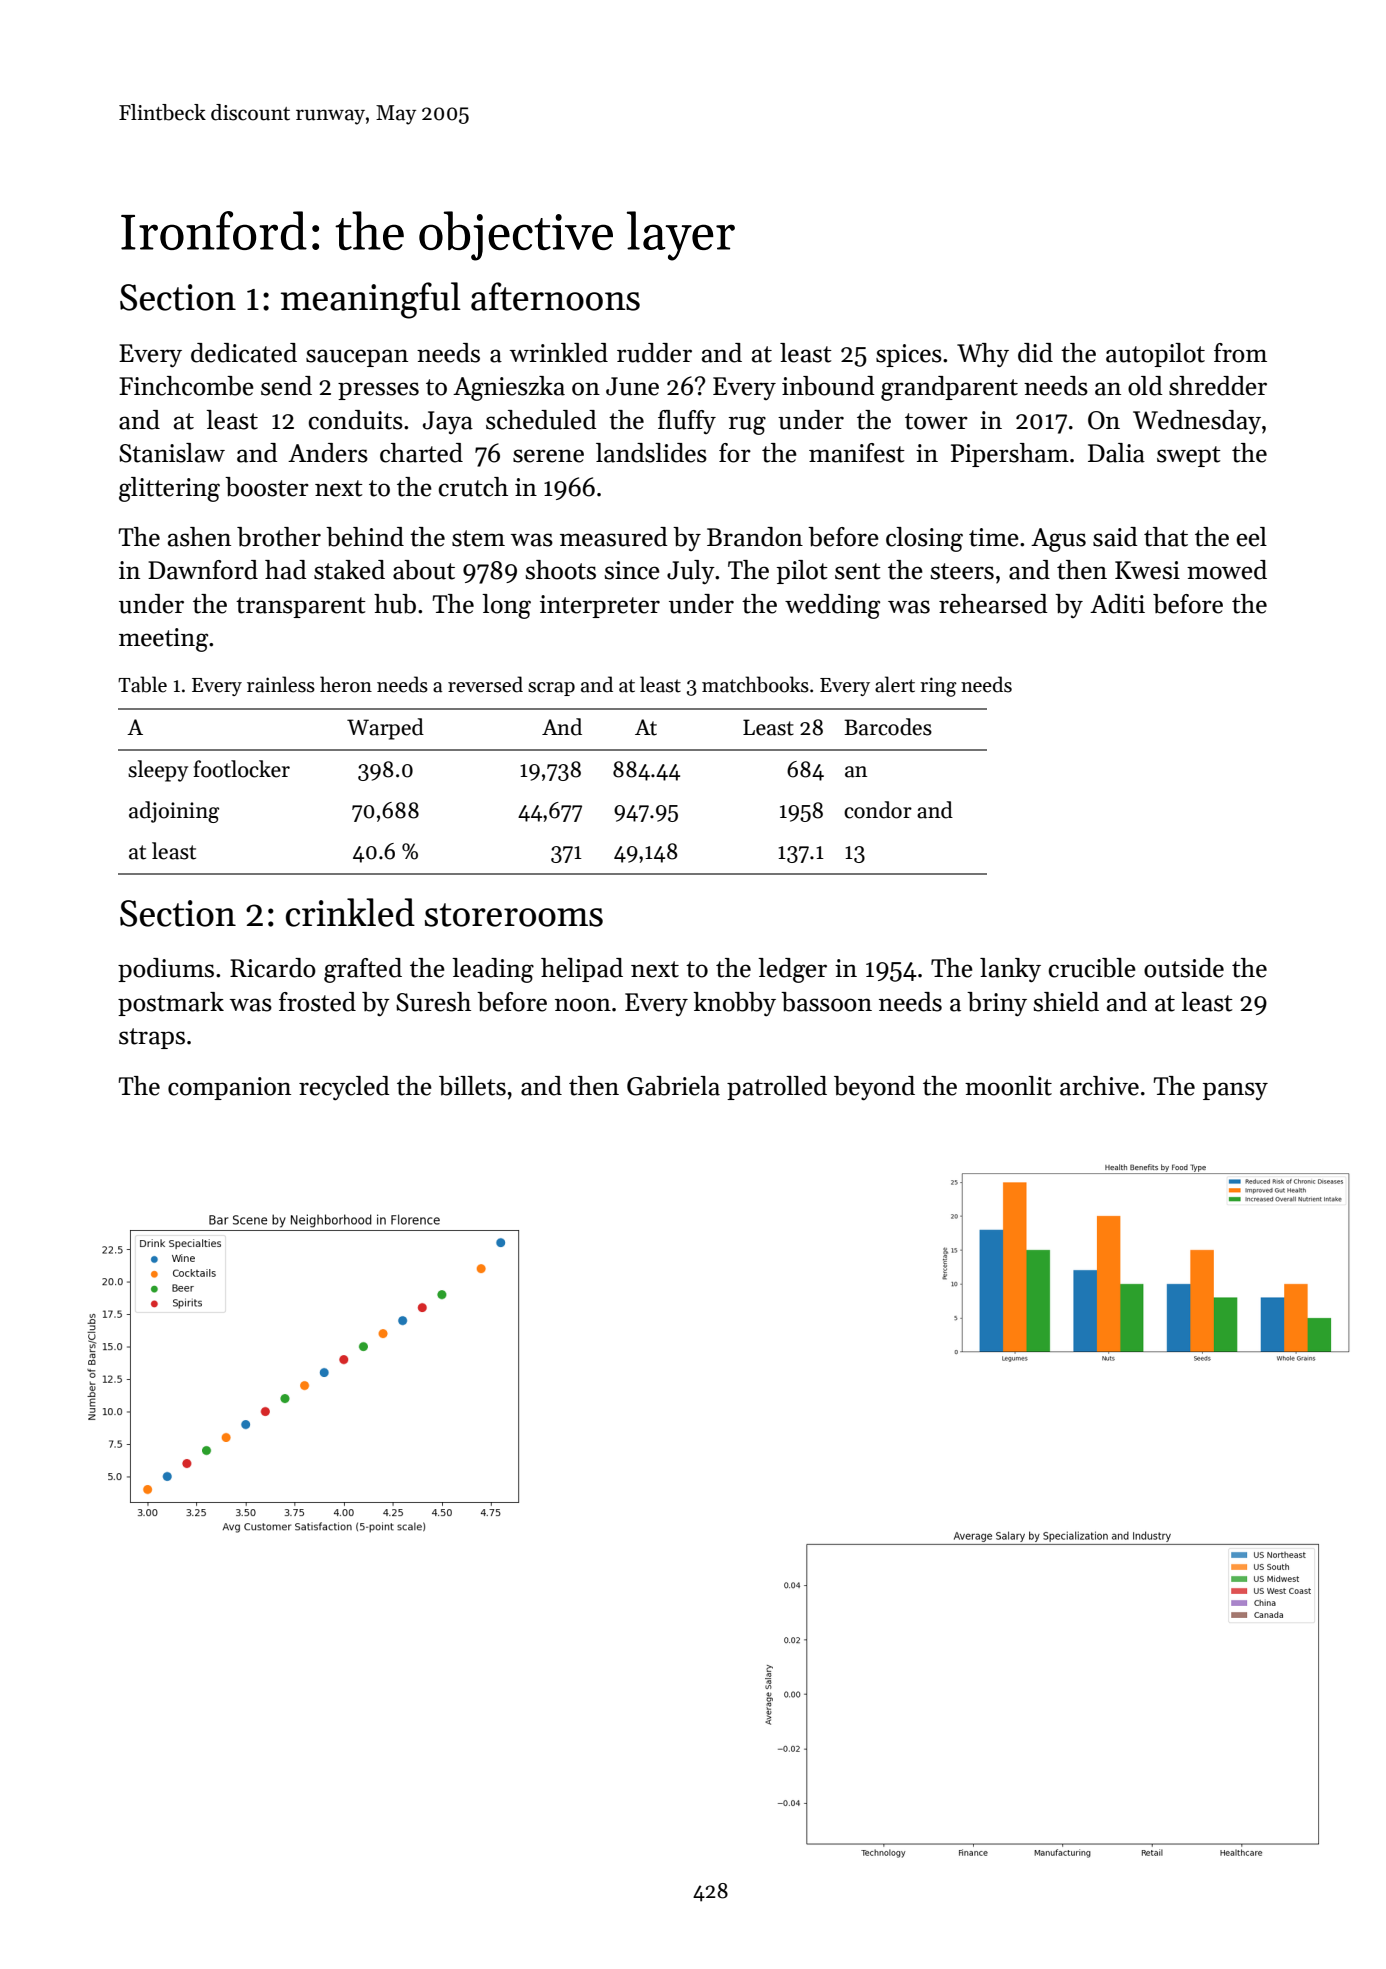 This screenshot has height=1969, width=1386. What do you see at coordinates (654, 353) in the screenshot?
I see `rudder` at bounding box center [654, 353].
